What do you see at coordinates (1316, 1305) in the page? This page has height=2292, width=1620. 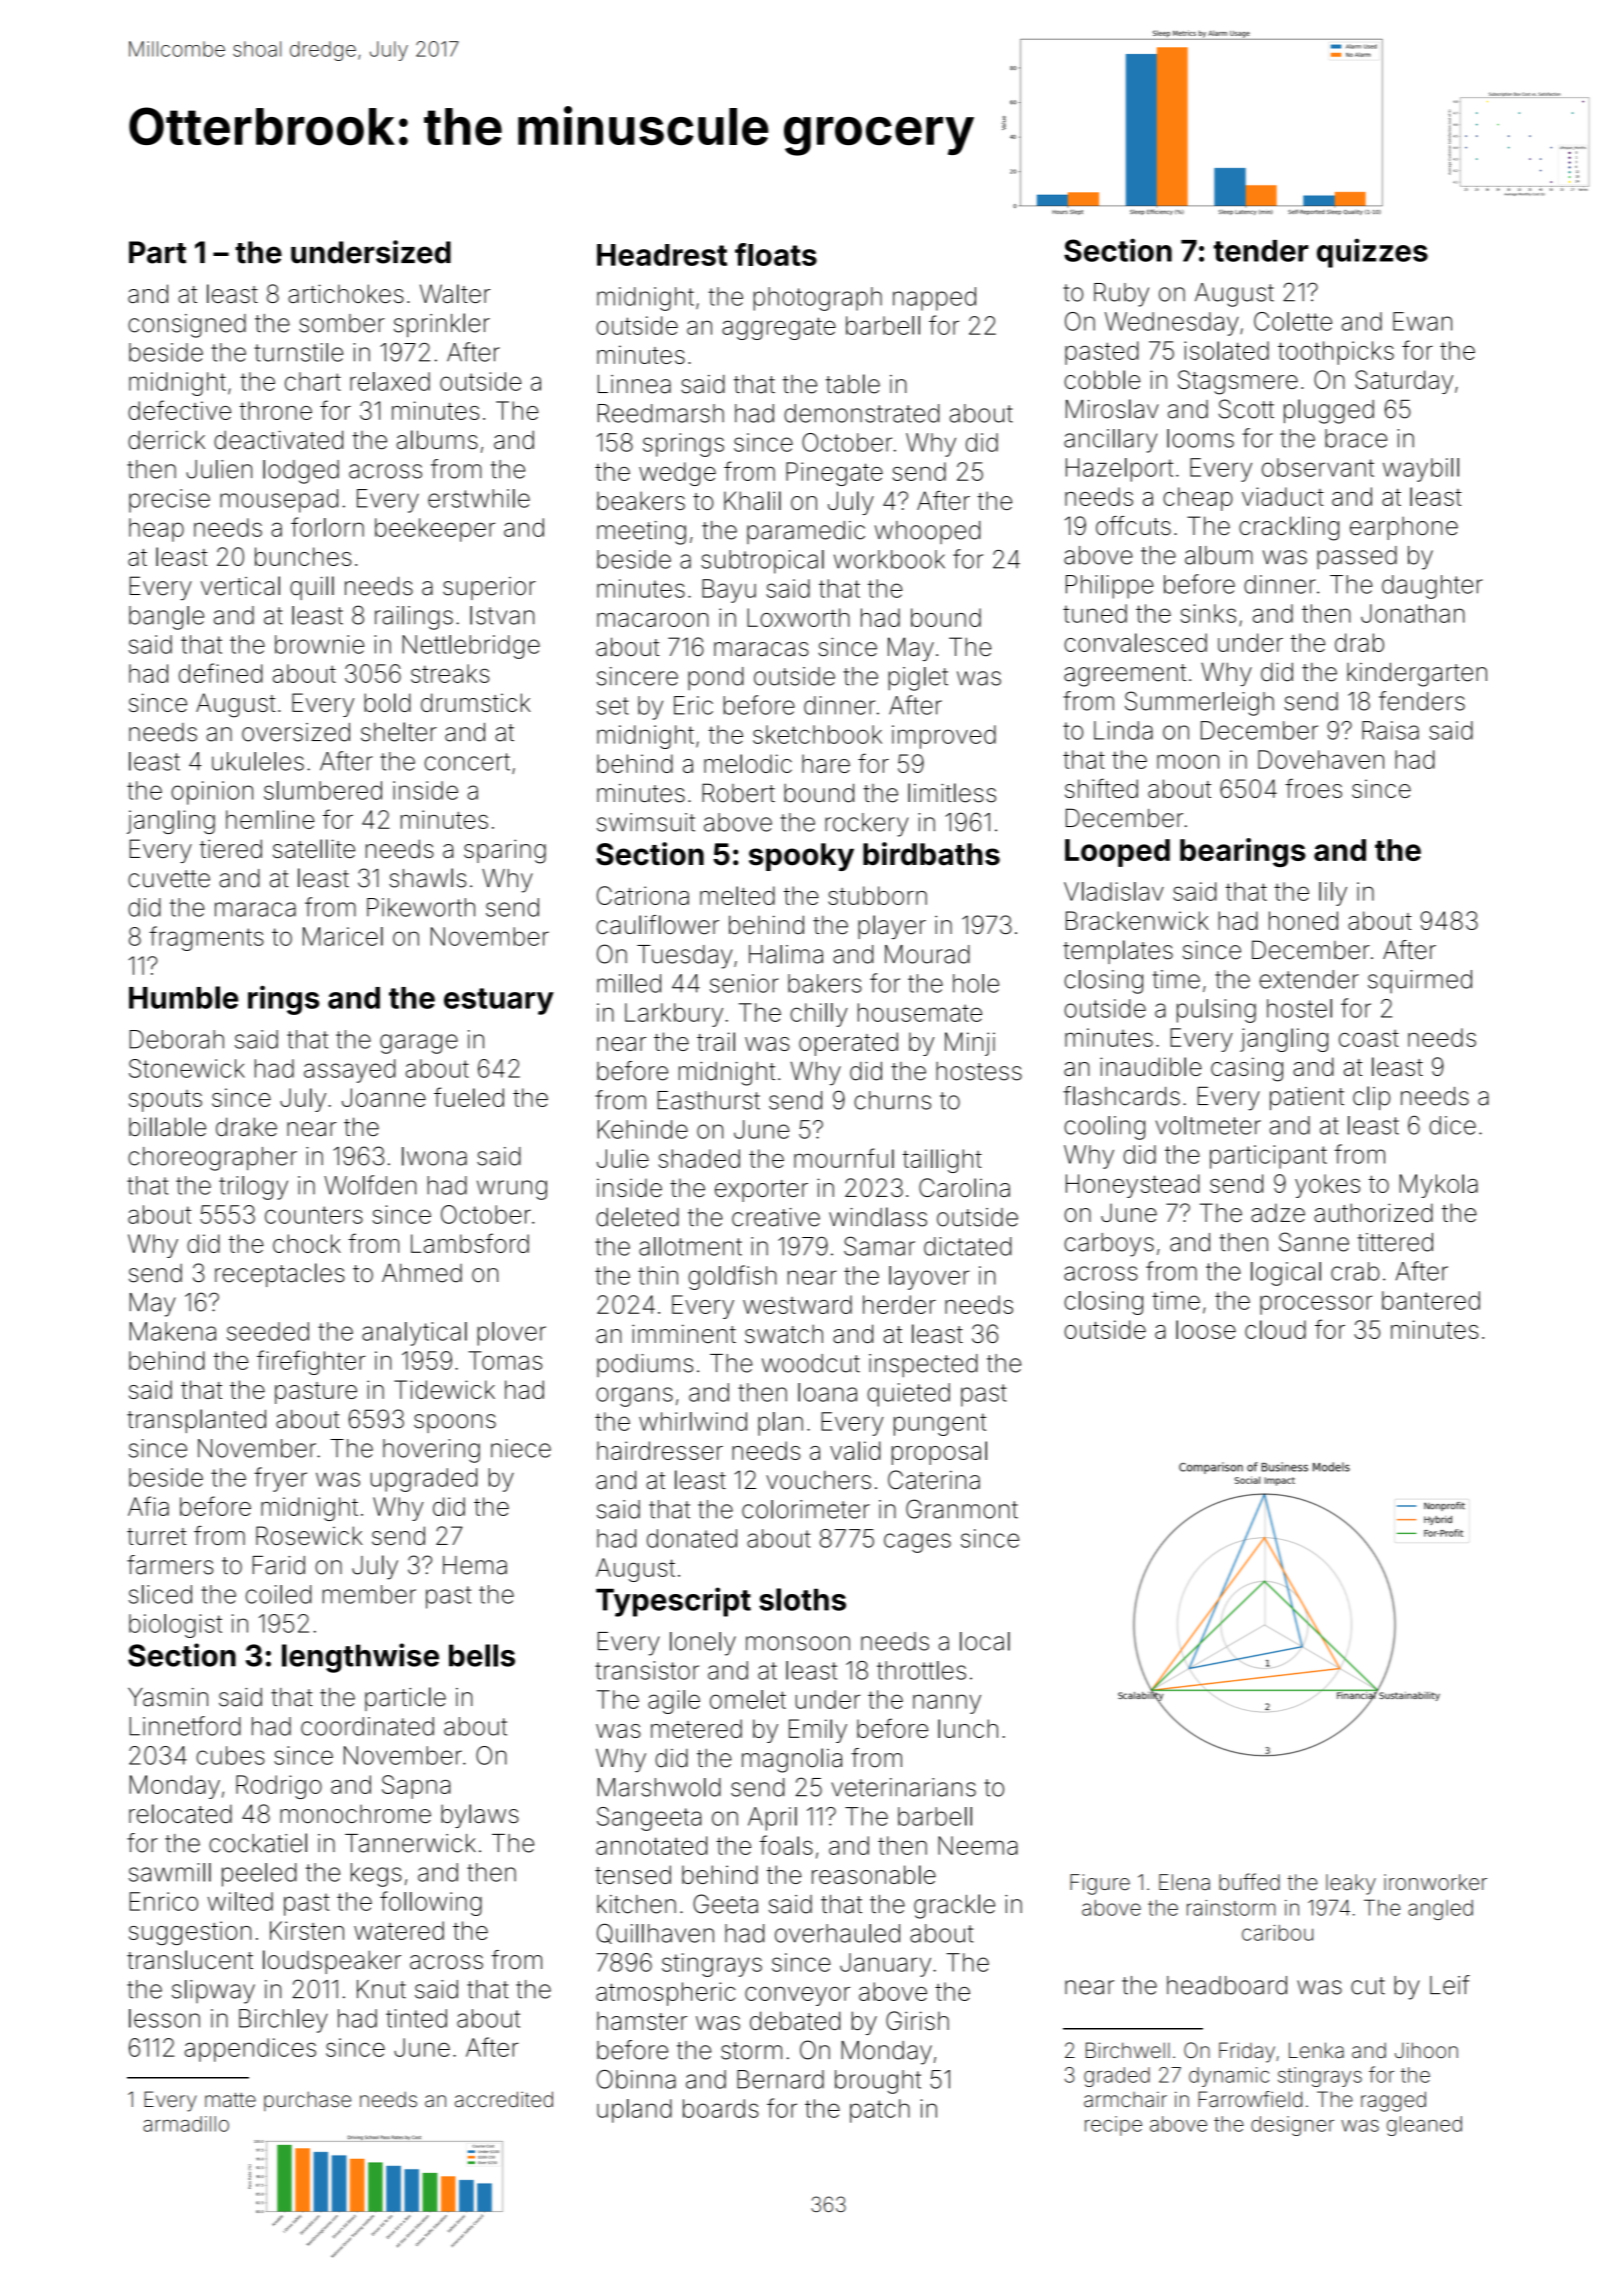 I see `processor` at bounding box center [1316, 1305].
